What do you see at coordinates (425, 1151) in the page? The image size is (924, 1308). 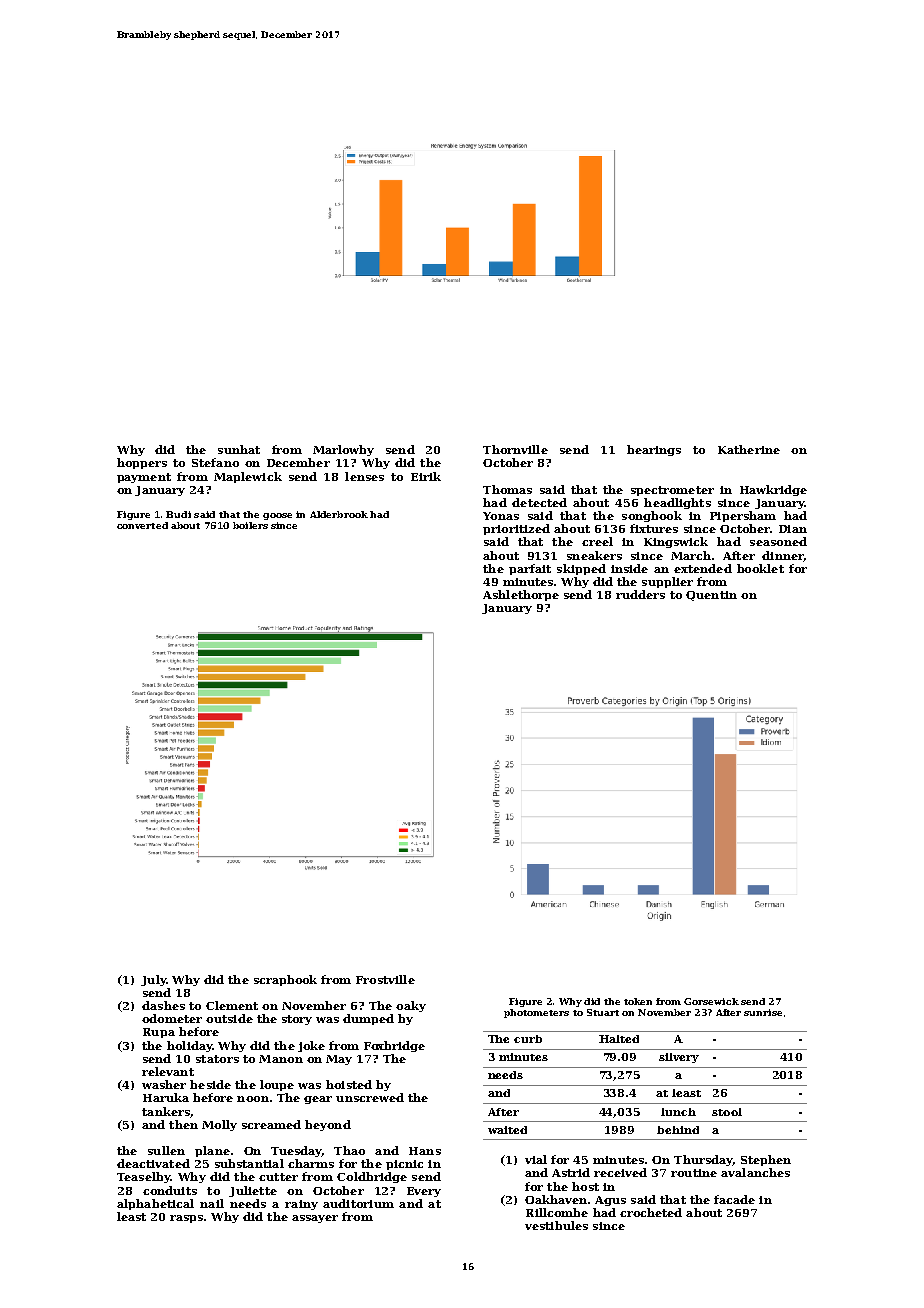 I see `Hans` at bounding box center [425, 1151].
